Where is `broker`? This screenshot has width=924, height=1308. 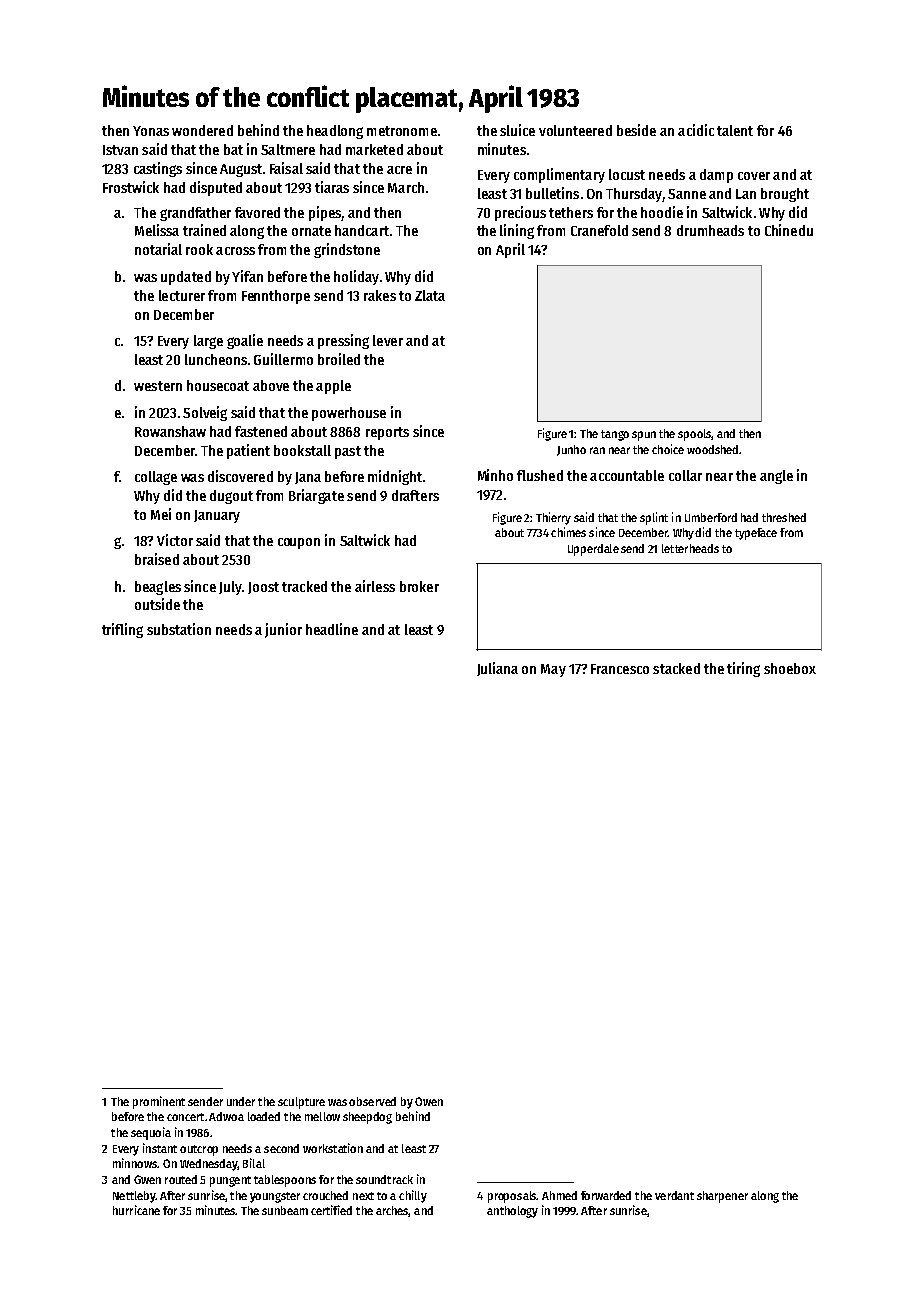
broker is located at coordinates (419, 586).
